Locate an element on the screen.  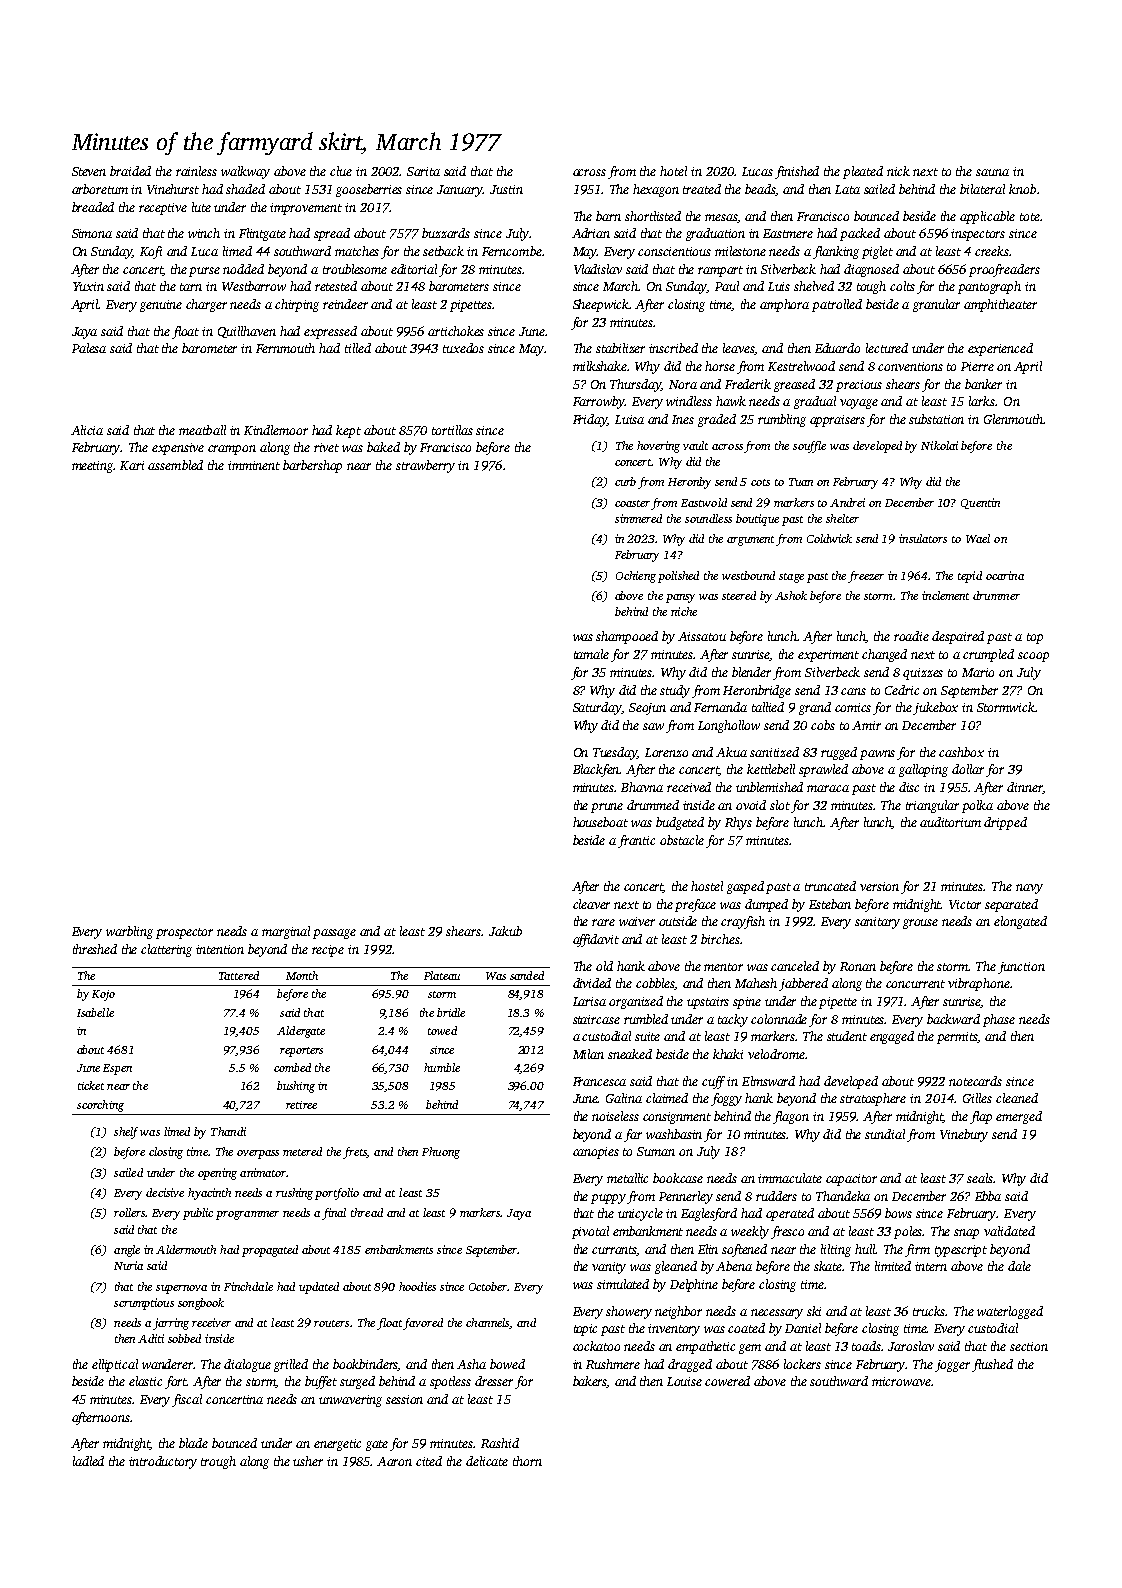
nick is located at coordinates (898, 171).
